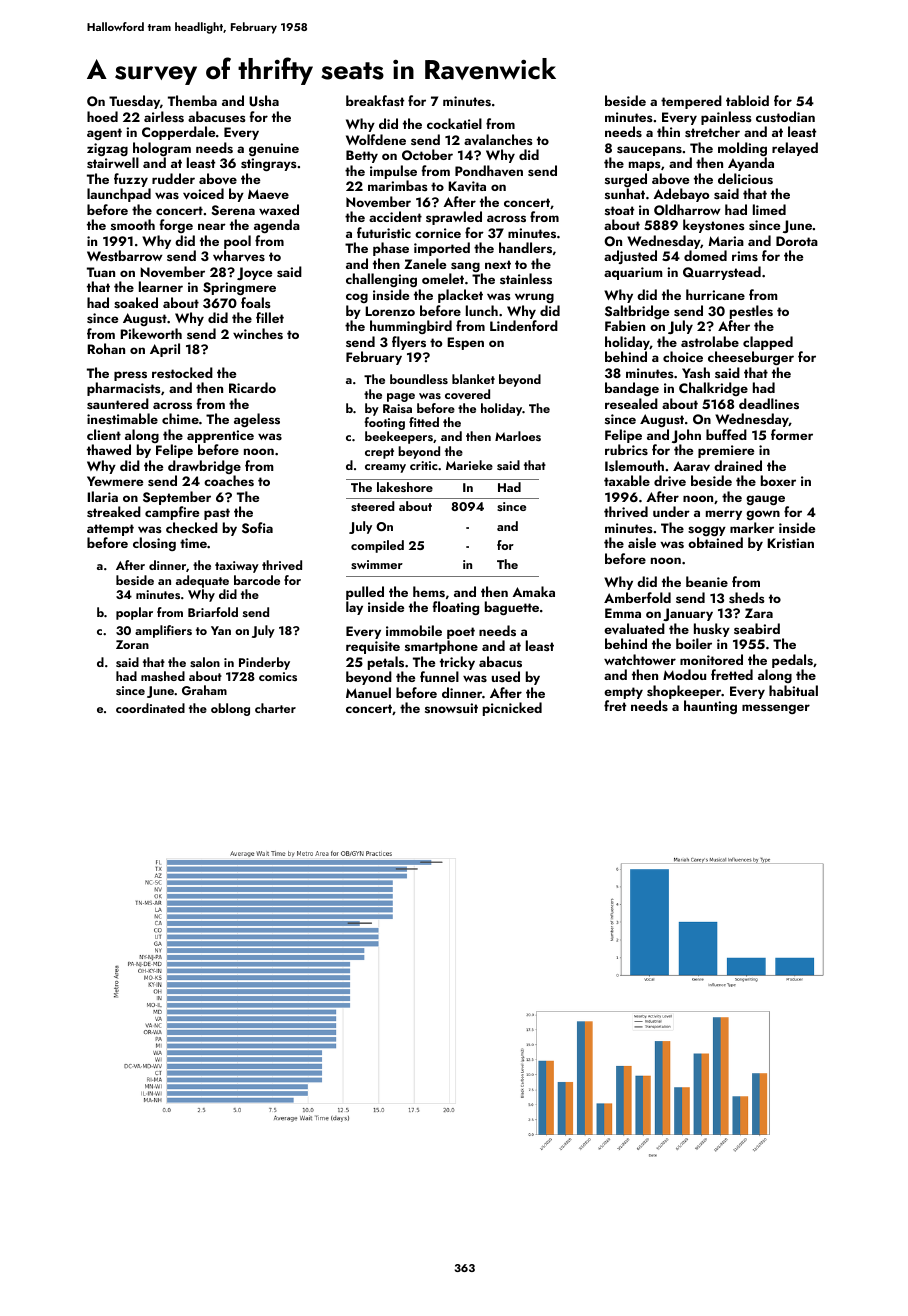 The width and height of the document is (908, 1316). Describe the element at coordinates (776, 709) in the document. I see `messenger` at that location.
